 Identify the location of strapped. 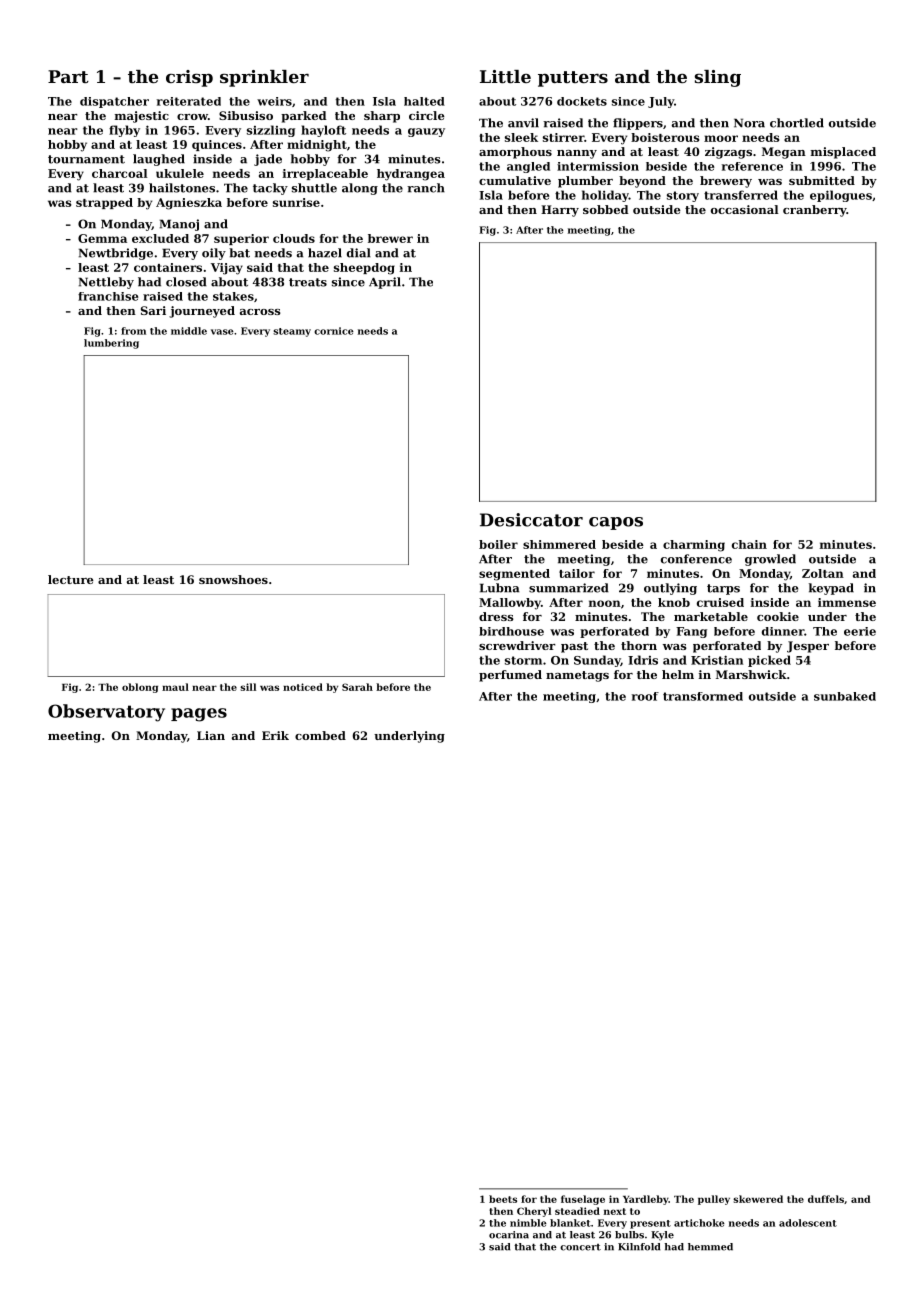
(104, 203).
